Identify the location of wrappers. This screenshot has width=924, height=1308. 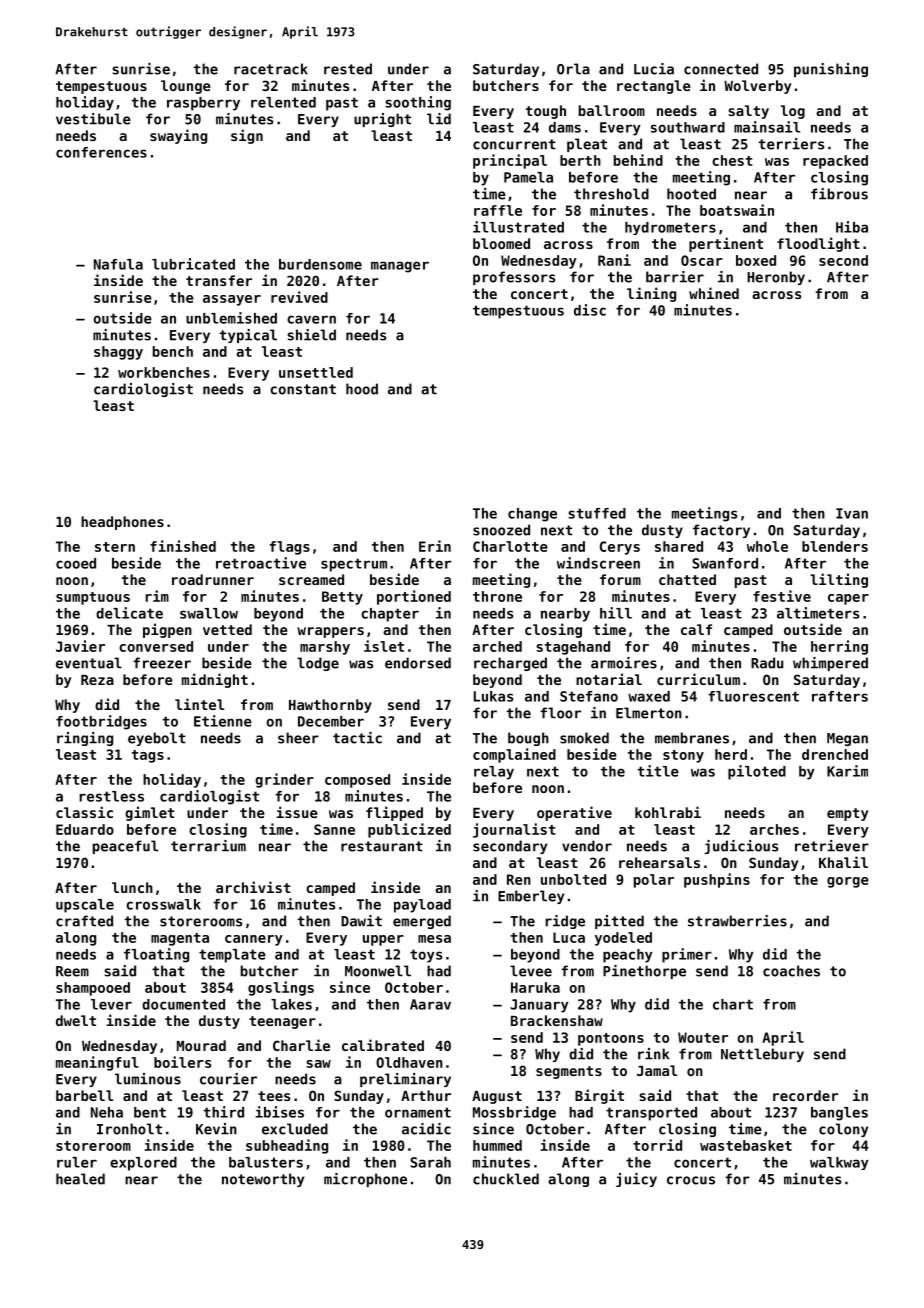
(330, 632).
